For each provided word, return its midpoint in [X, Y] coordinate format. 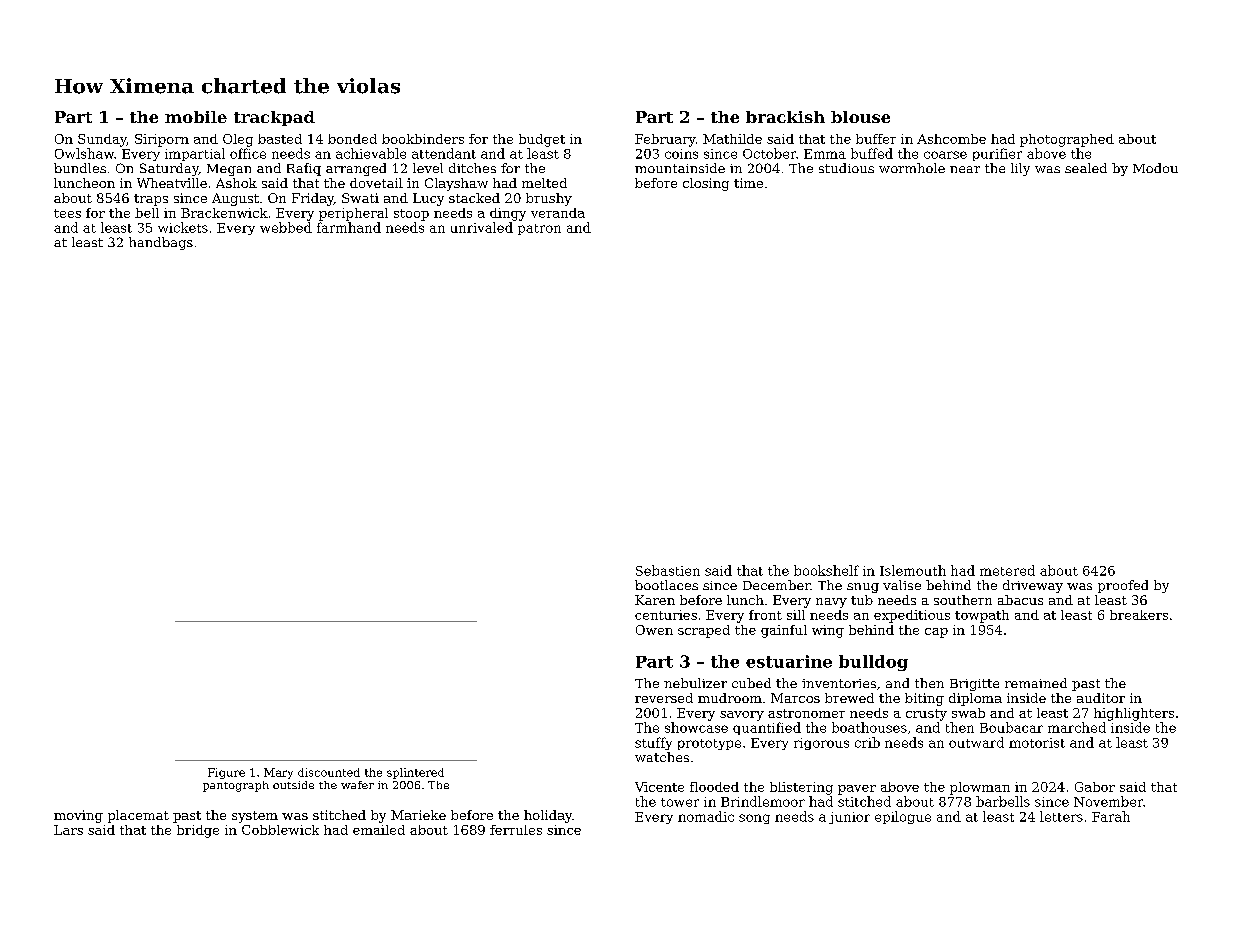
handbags [161, 243]
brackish [785, 117]
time [748, 183]
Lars [68, 830]
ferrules [516, 830]
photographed [1067, 140]
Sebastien [668, 570]
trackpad [274, 118]
